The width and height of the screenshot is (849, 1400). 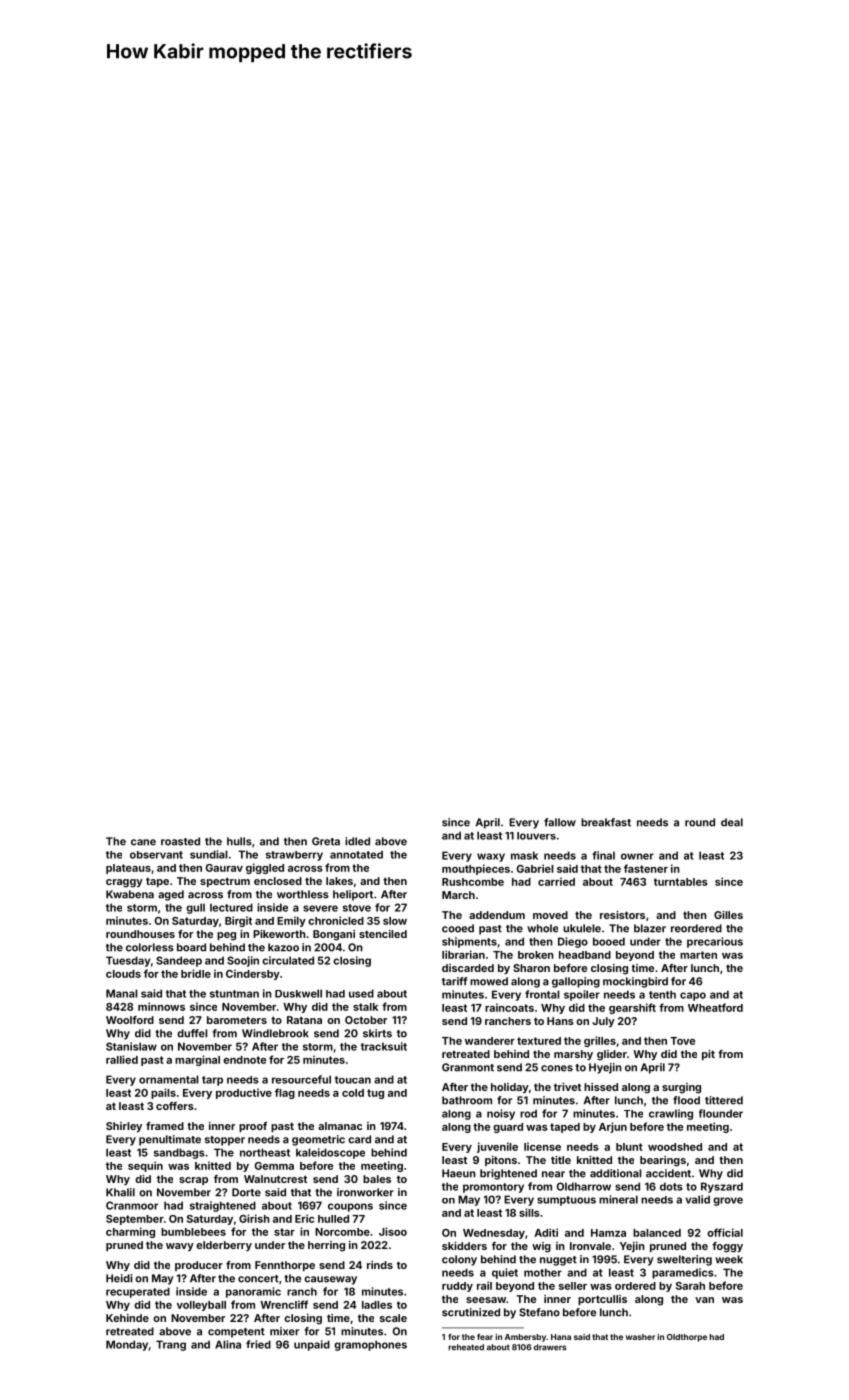 I want to click on Alina, so click(x=228, y=1344).
